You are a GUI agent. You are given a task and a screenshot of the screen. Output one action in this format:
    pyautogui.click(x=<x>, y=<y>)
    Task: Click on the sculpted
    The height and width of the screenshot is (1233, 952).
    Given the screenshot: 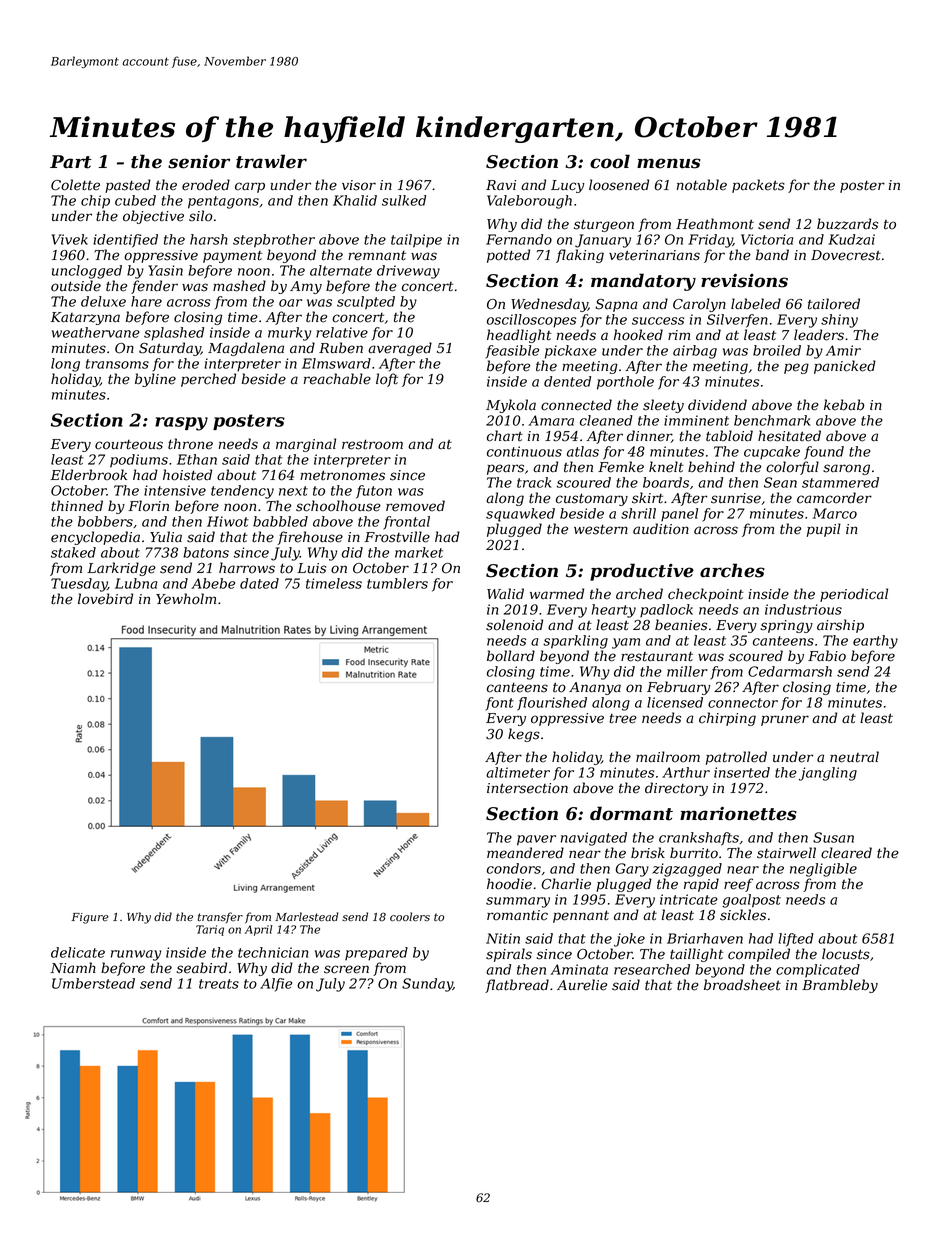 What is the action you would take?
    pyautogui.click(x=366, y=303)
